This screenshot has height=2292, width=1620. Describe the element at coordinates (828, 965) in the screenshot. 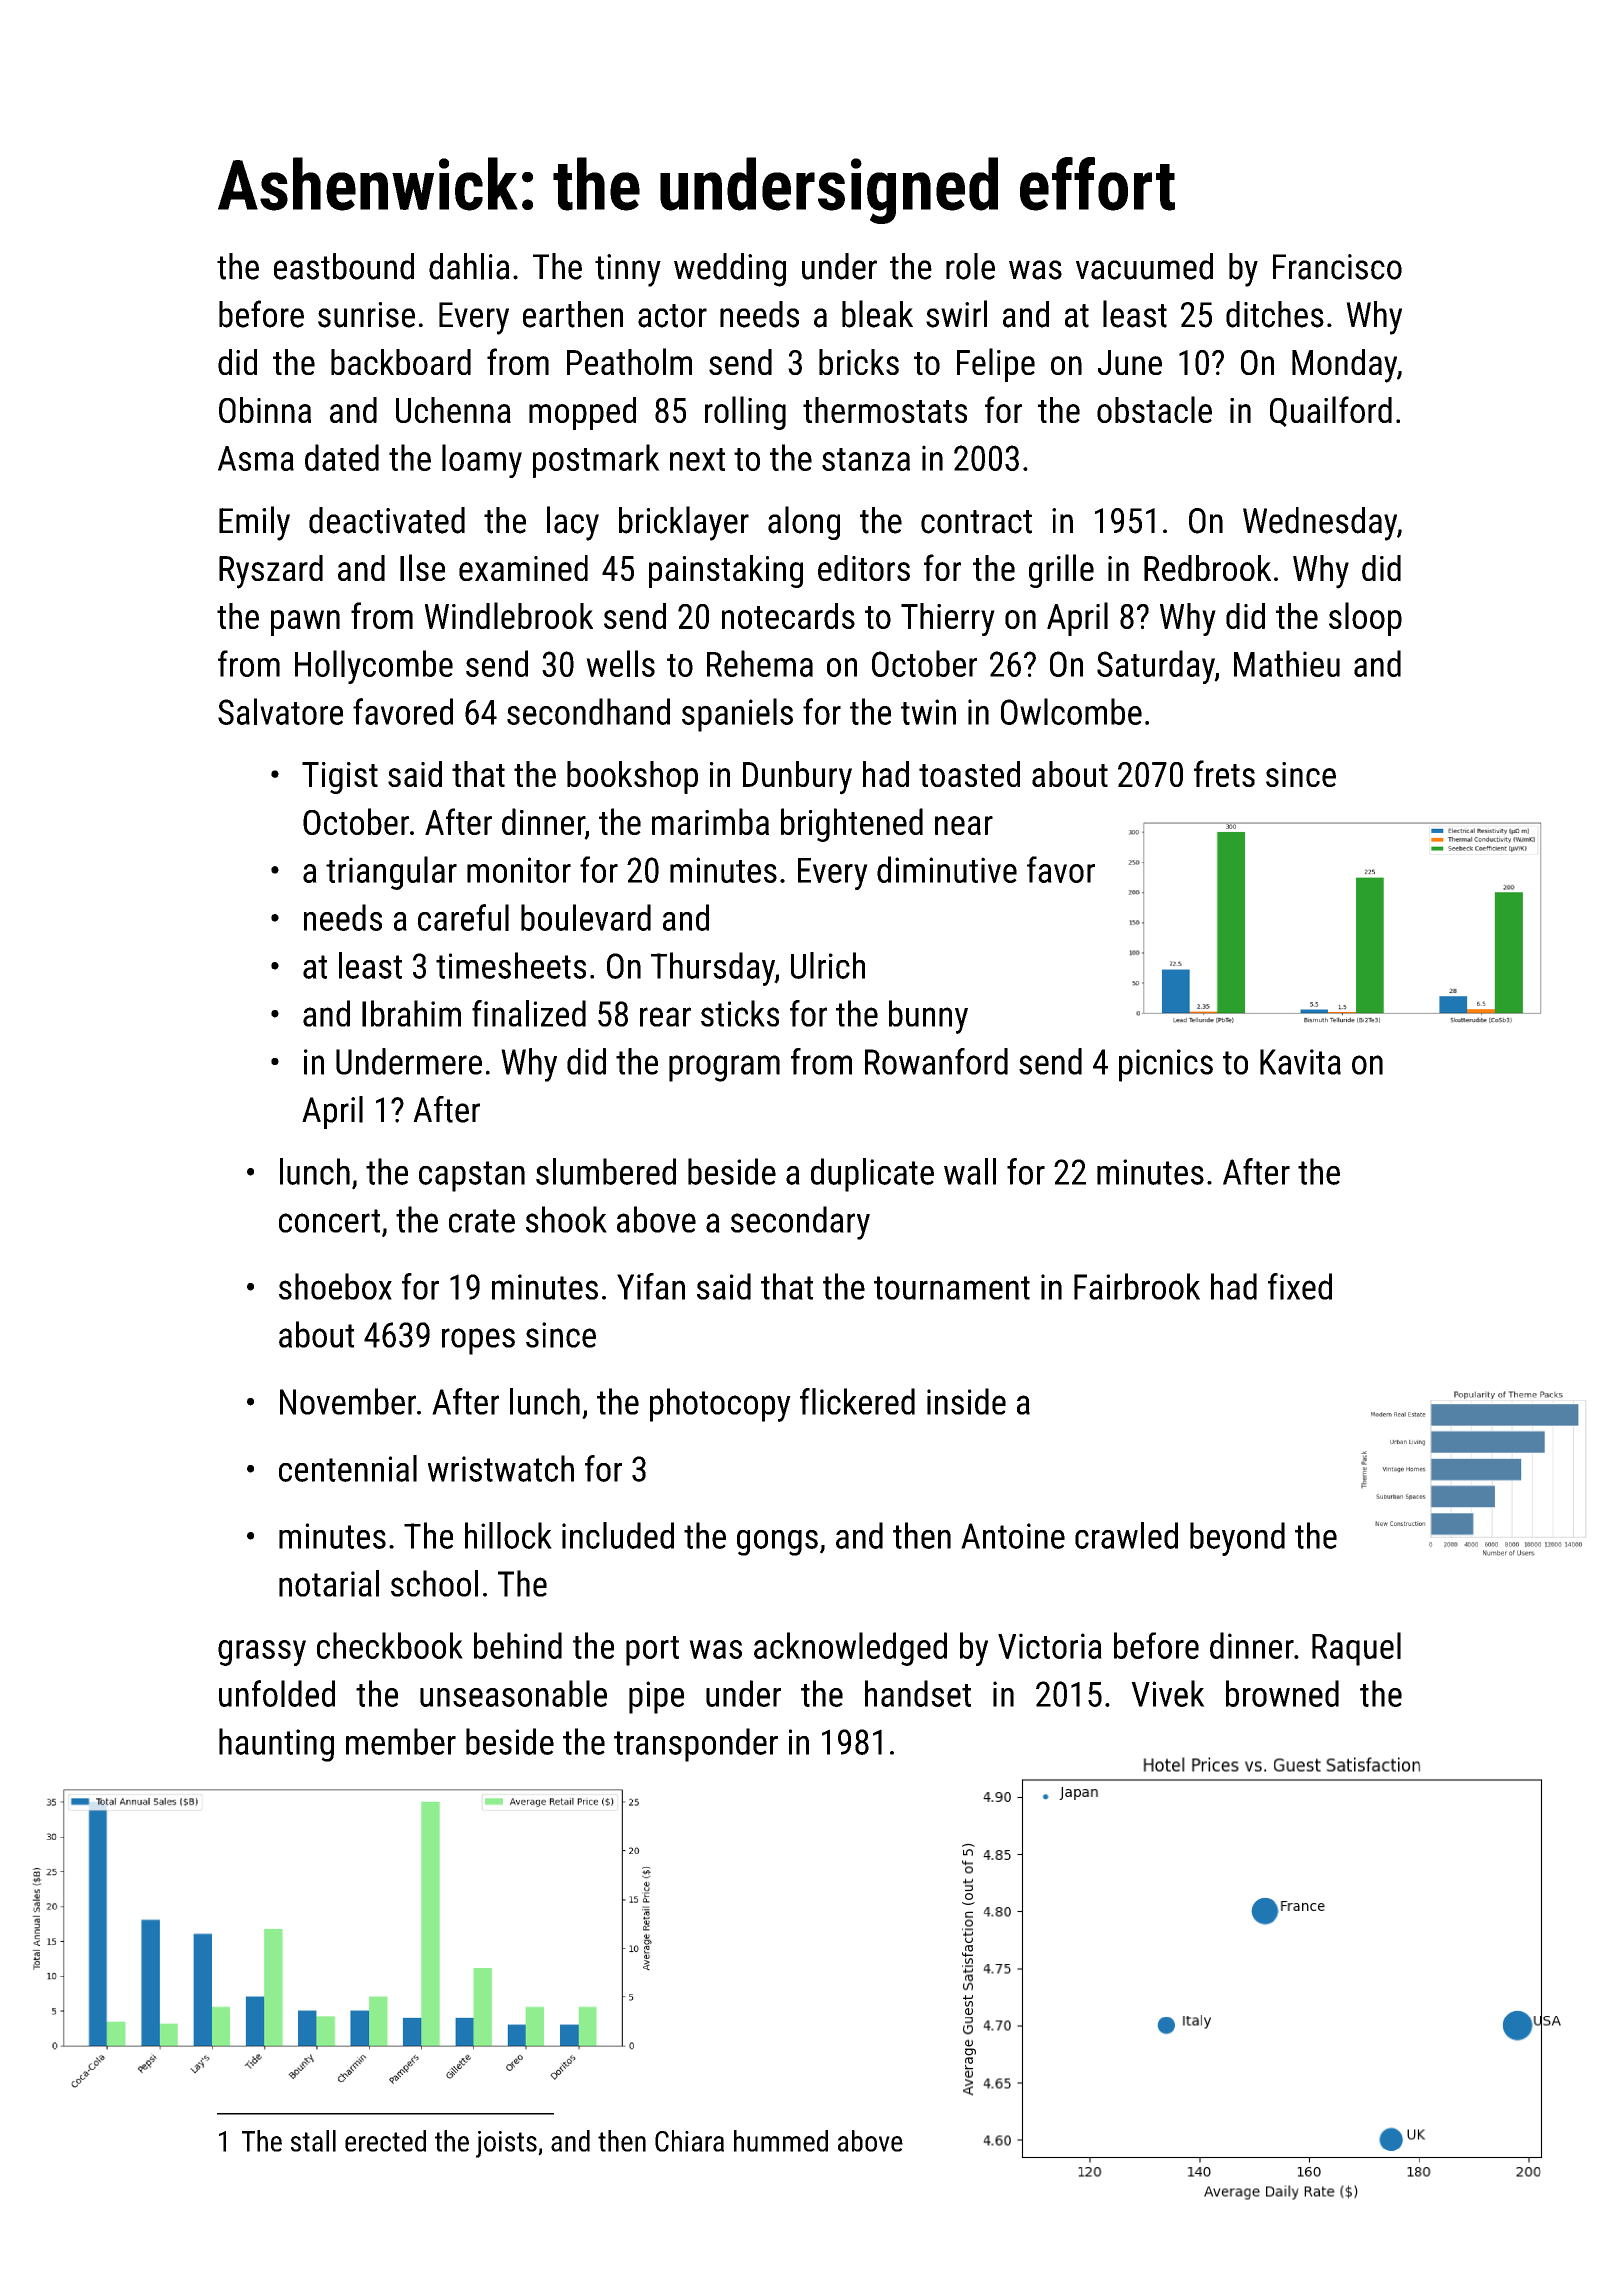

I see `Ulrich` at that location.
